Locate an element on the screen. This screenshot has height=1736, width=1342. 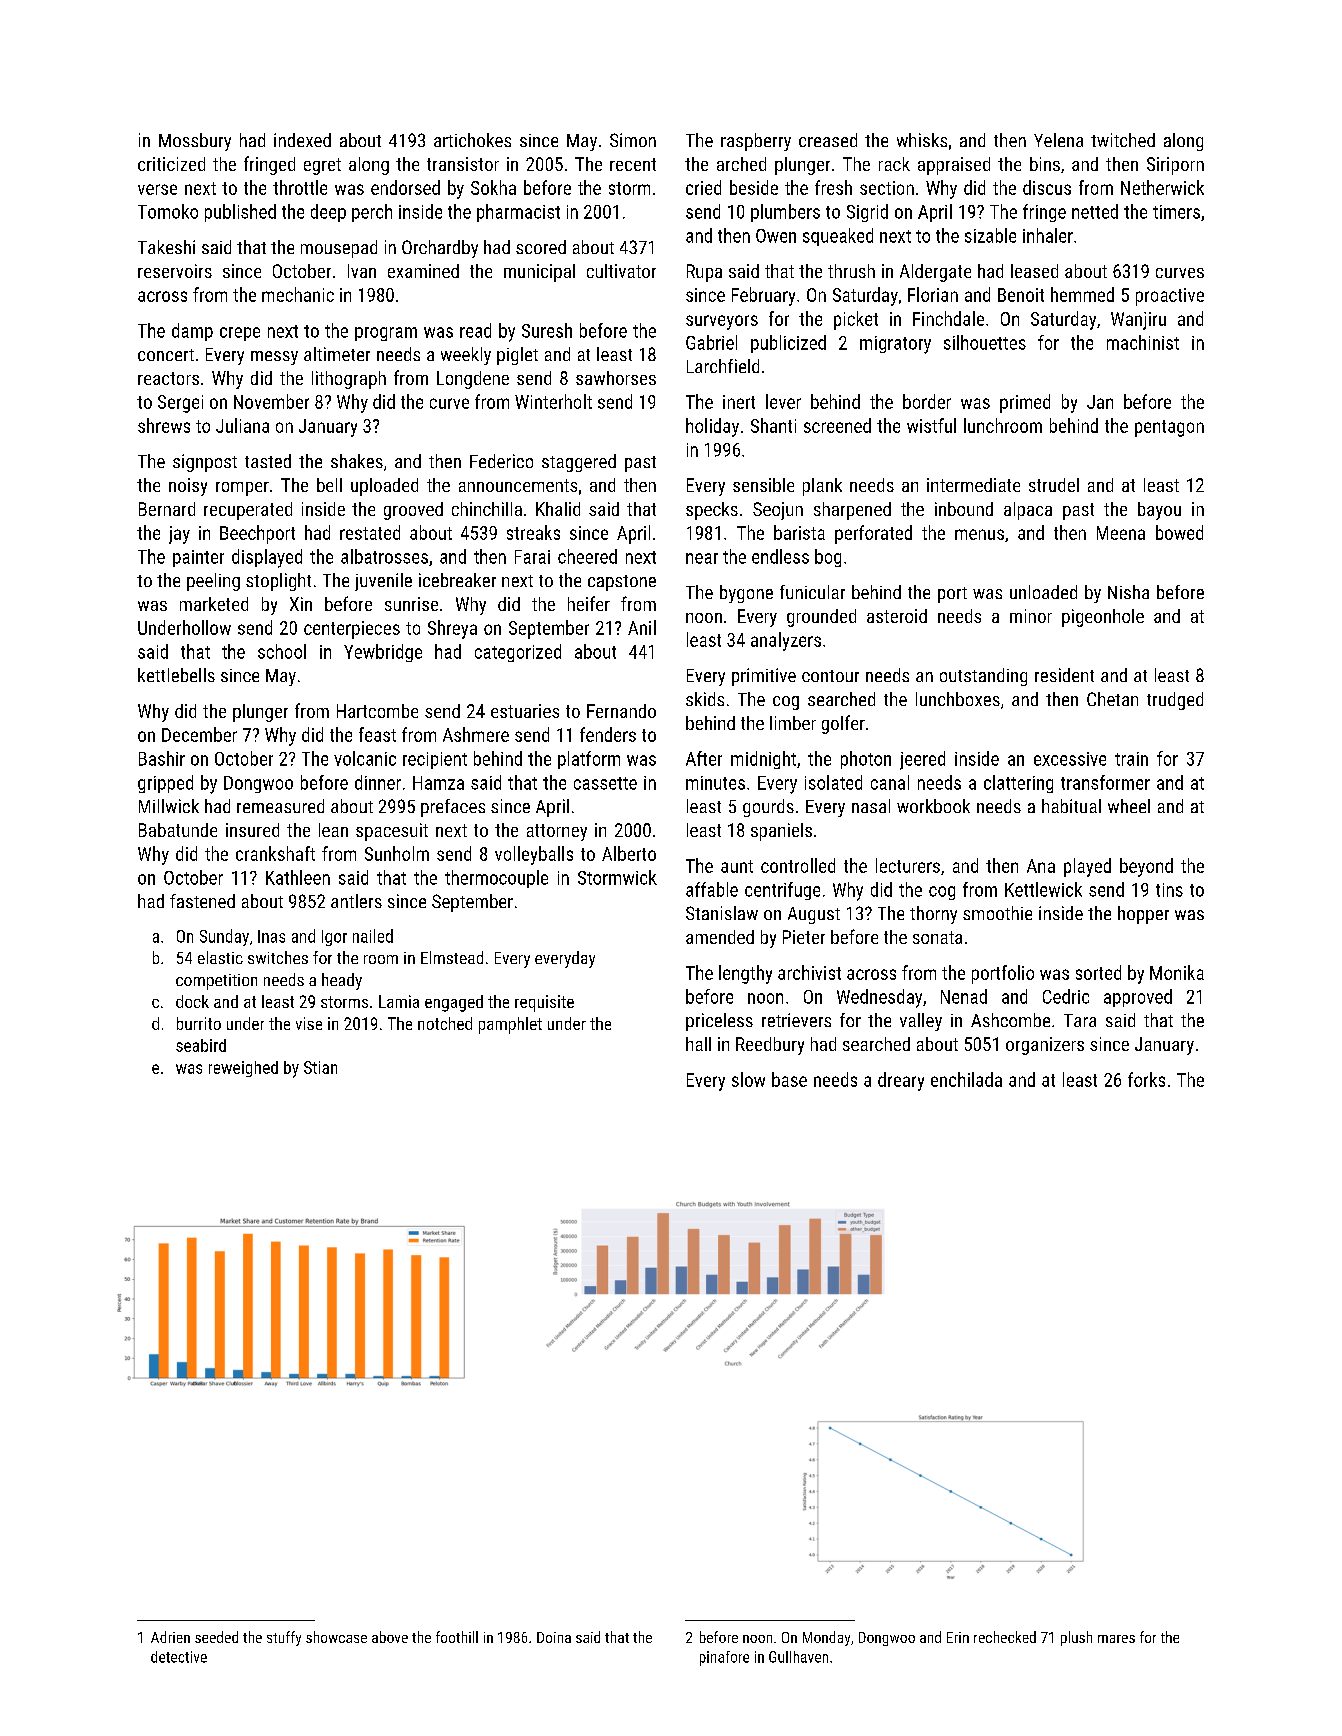
Adrien is located at coordinates (170, 1637).
